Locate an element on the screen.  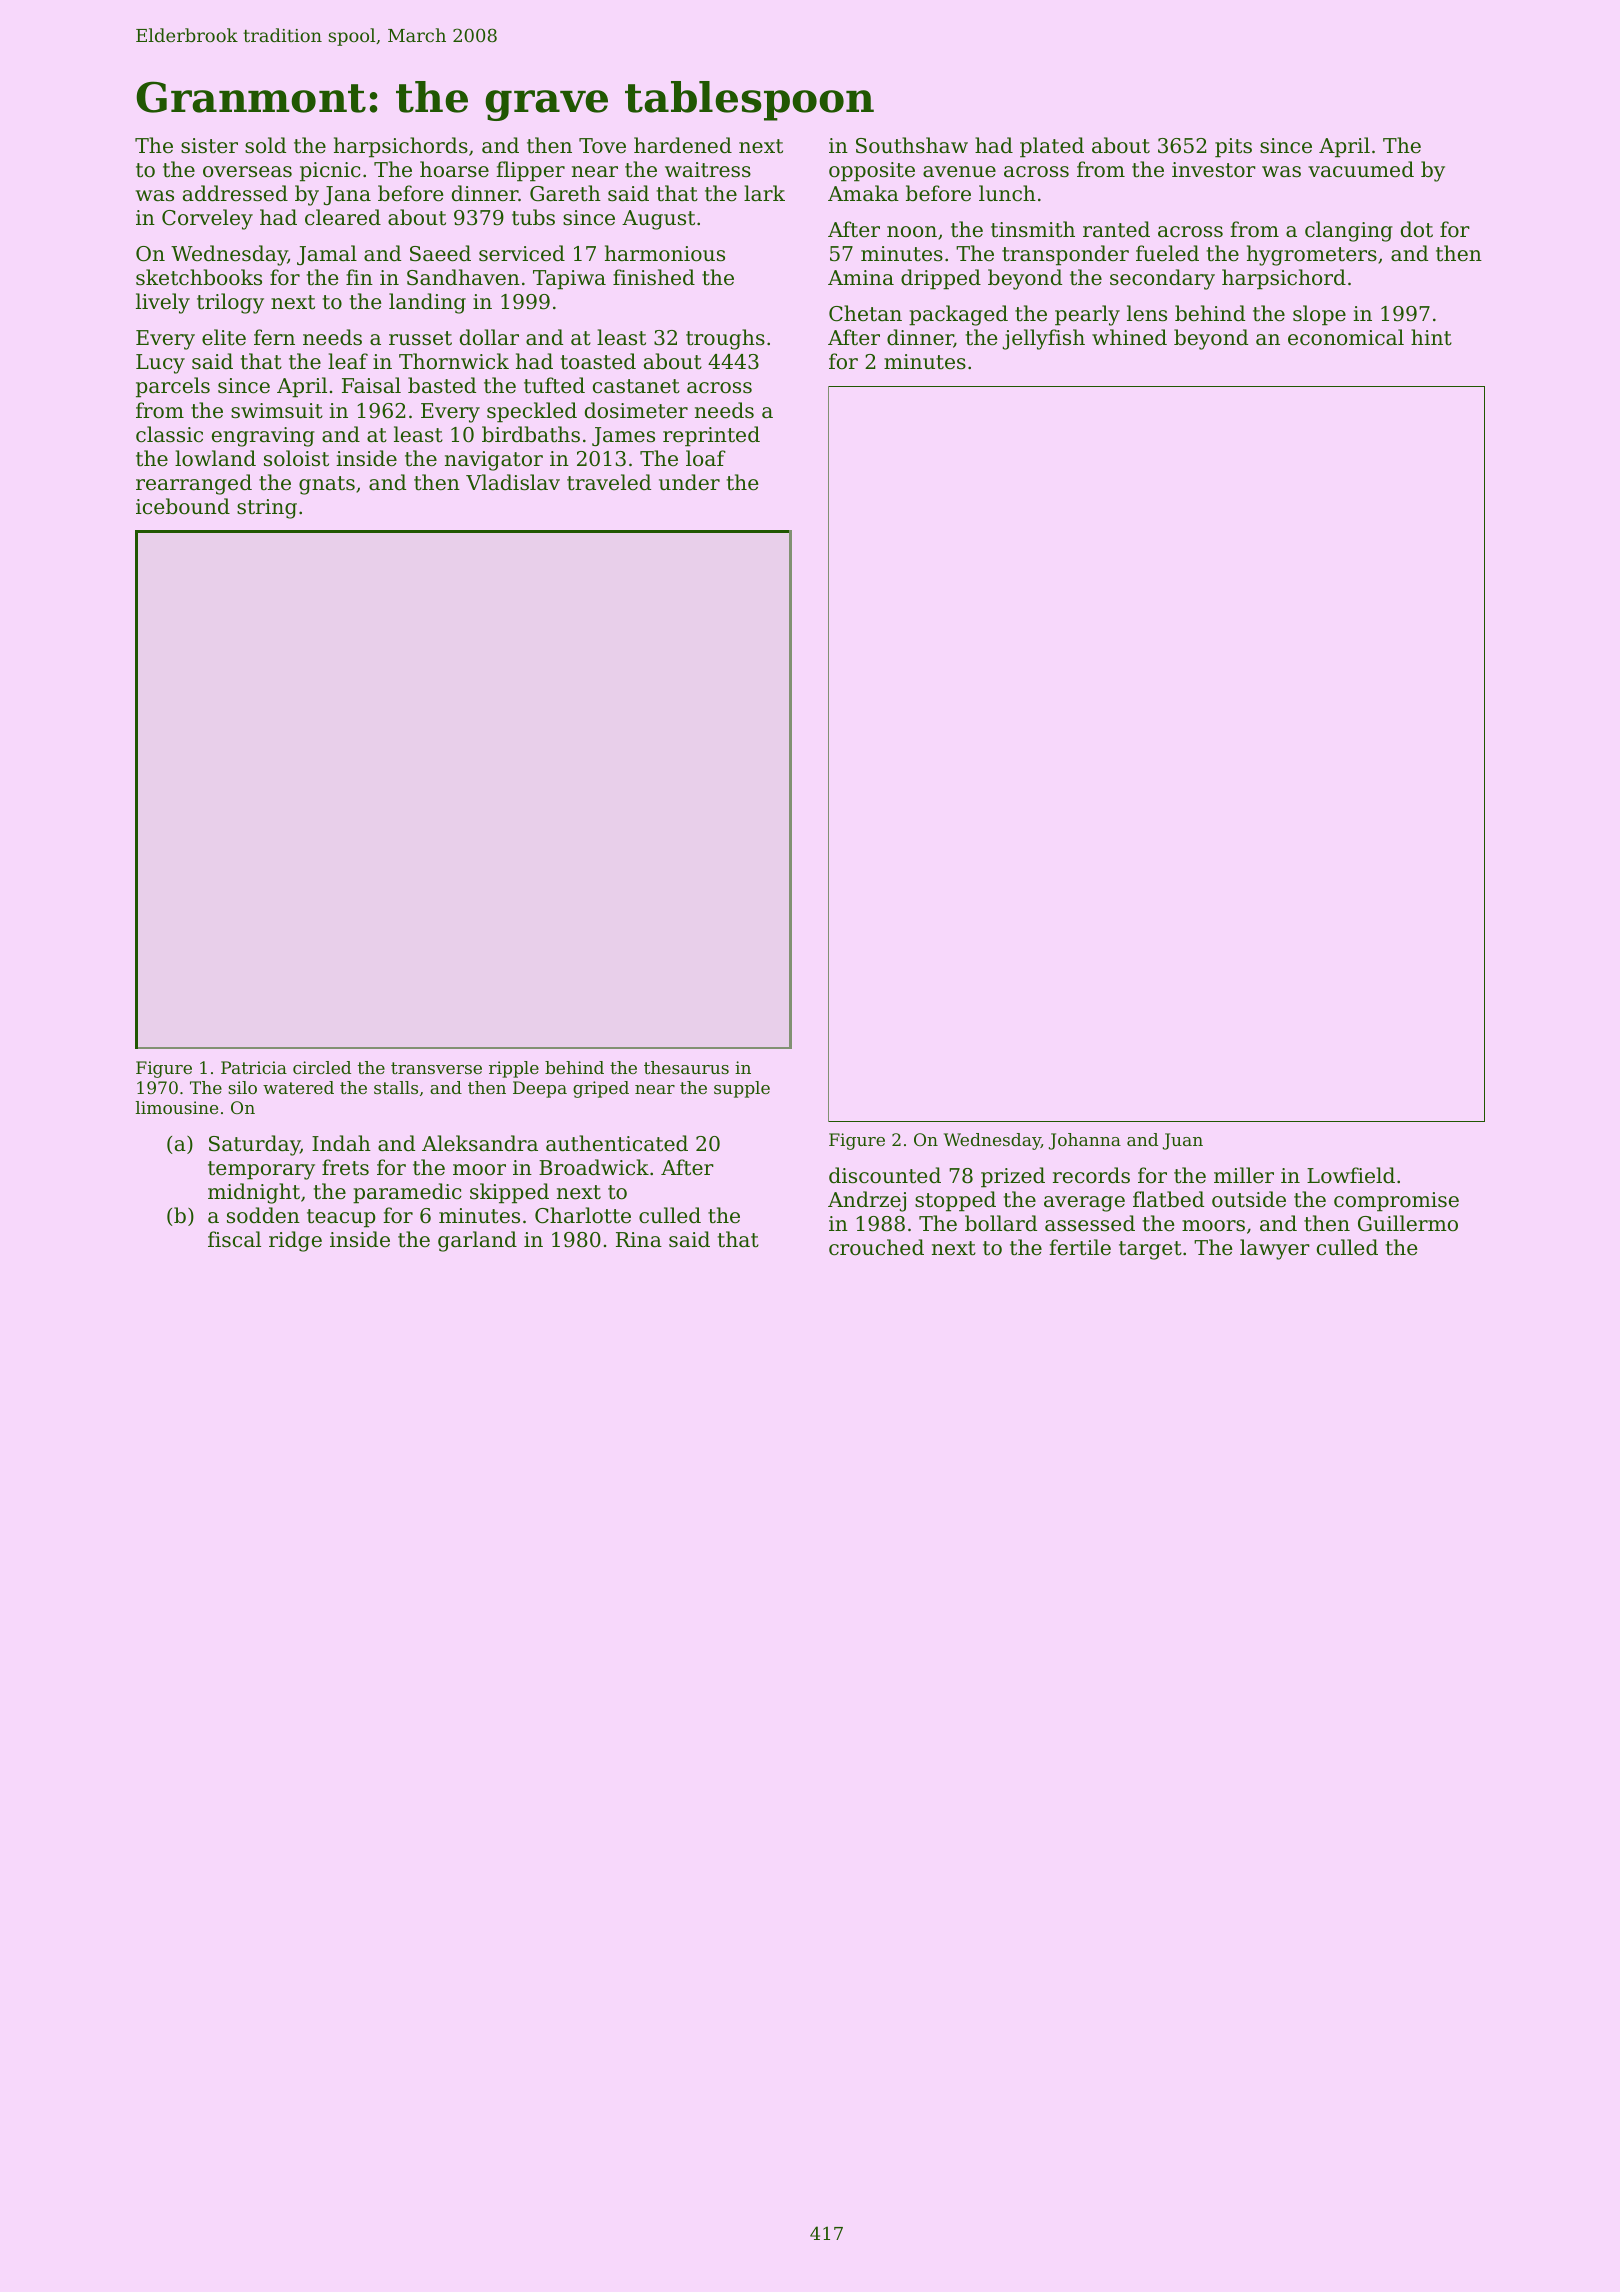
Juan is located at coordinates (1183, 1141).
